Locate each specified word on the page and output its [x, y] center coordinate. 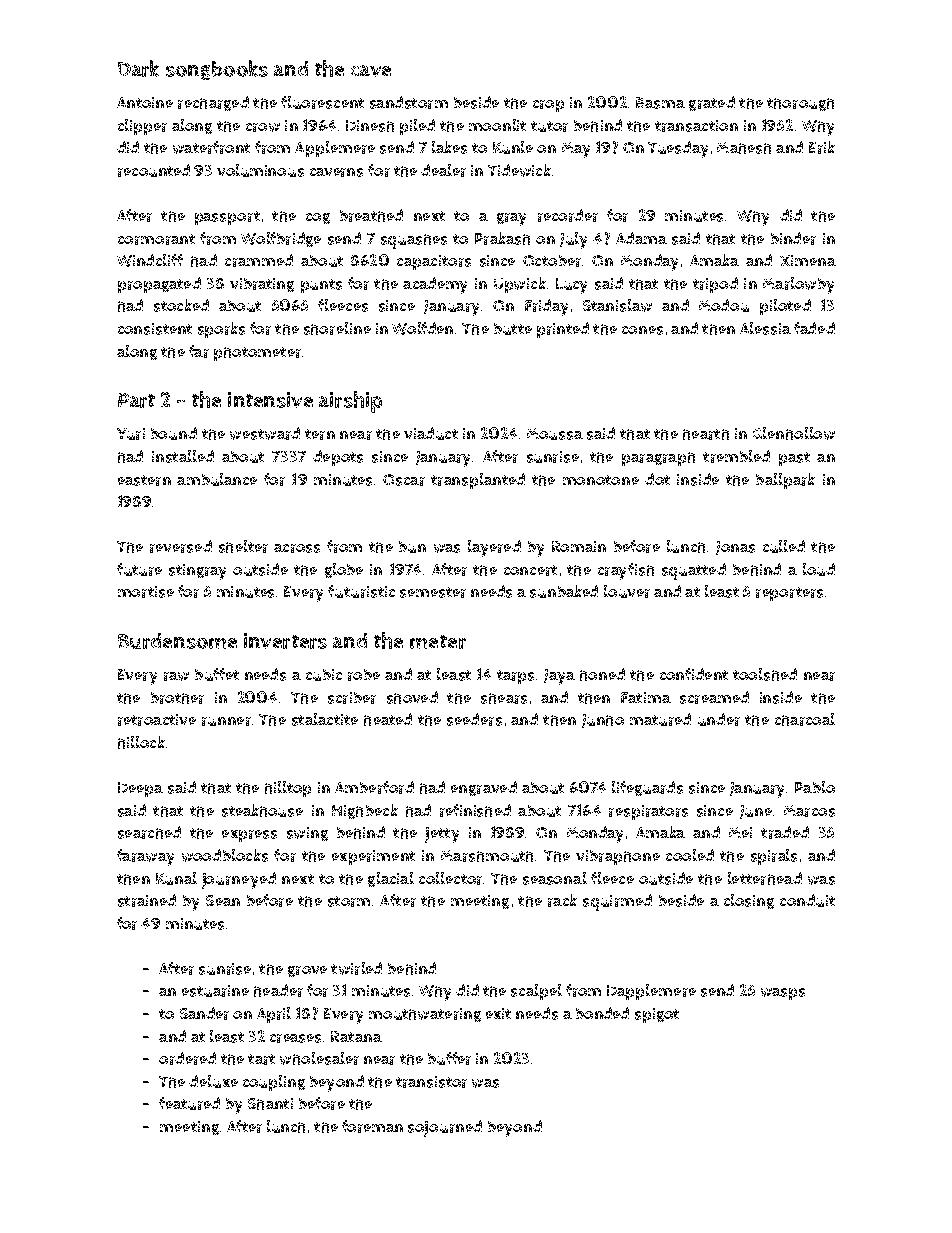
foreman [372, 1126]
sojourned [445, 1128]
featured [189, 1103]
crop [548, 106]
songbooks [217, 70]
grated [712, 103]
